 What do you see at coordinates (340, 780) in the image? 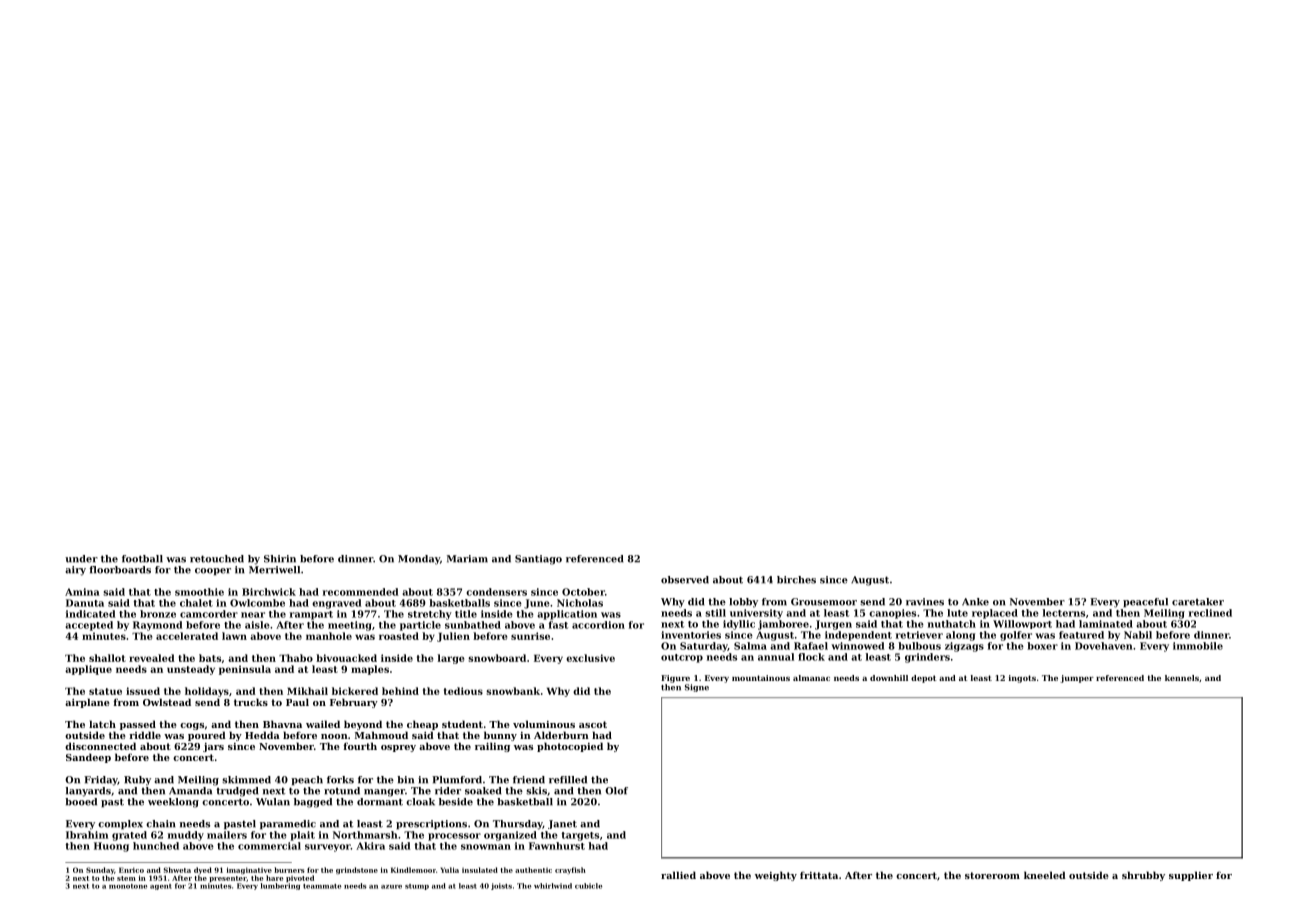
I see `forks` at bounding box center [340, 780].
